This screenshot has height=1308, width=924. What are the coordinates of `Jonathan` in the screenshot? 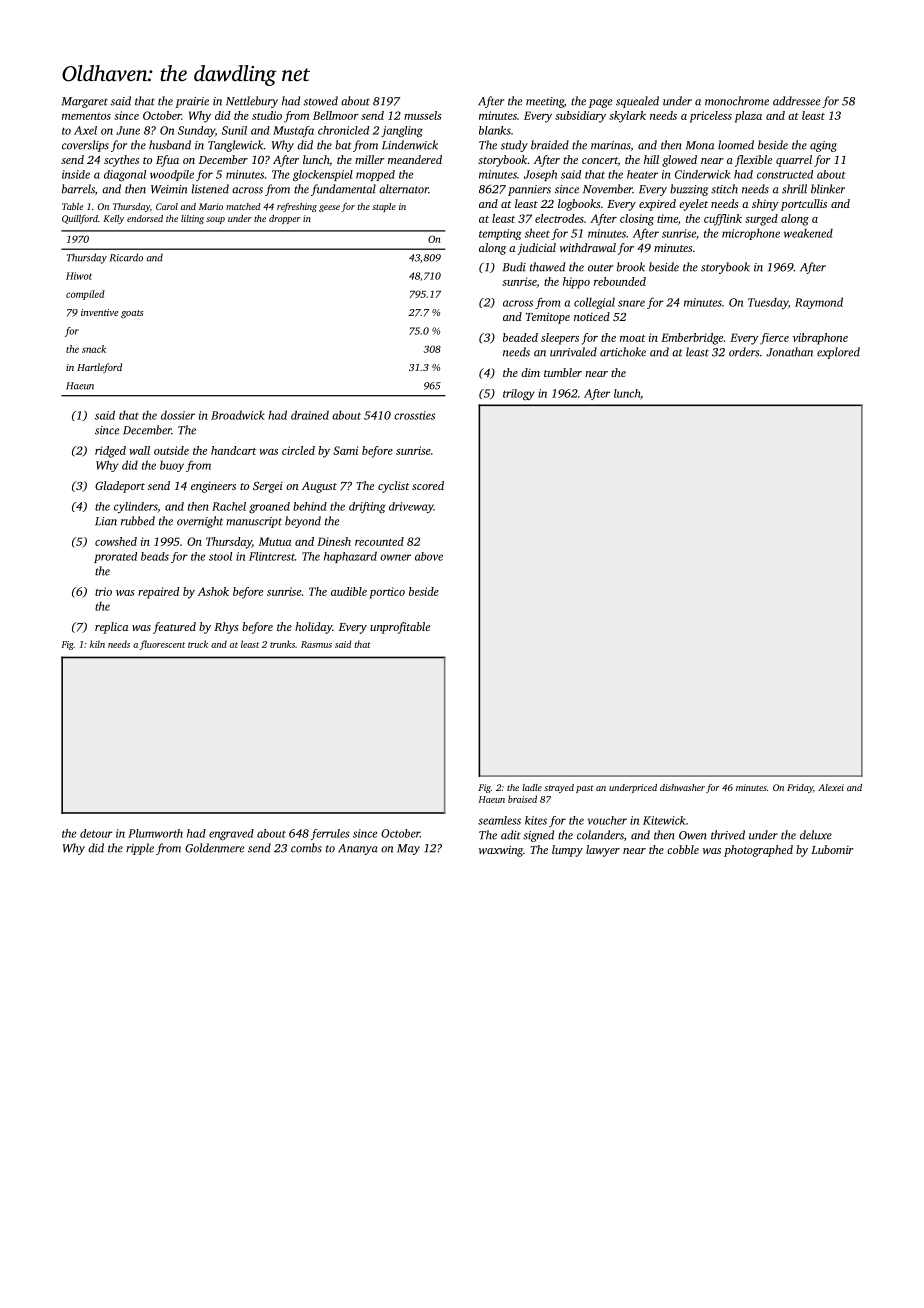 It's located at (789, 352).
